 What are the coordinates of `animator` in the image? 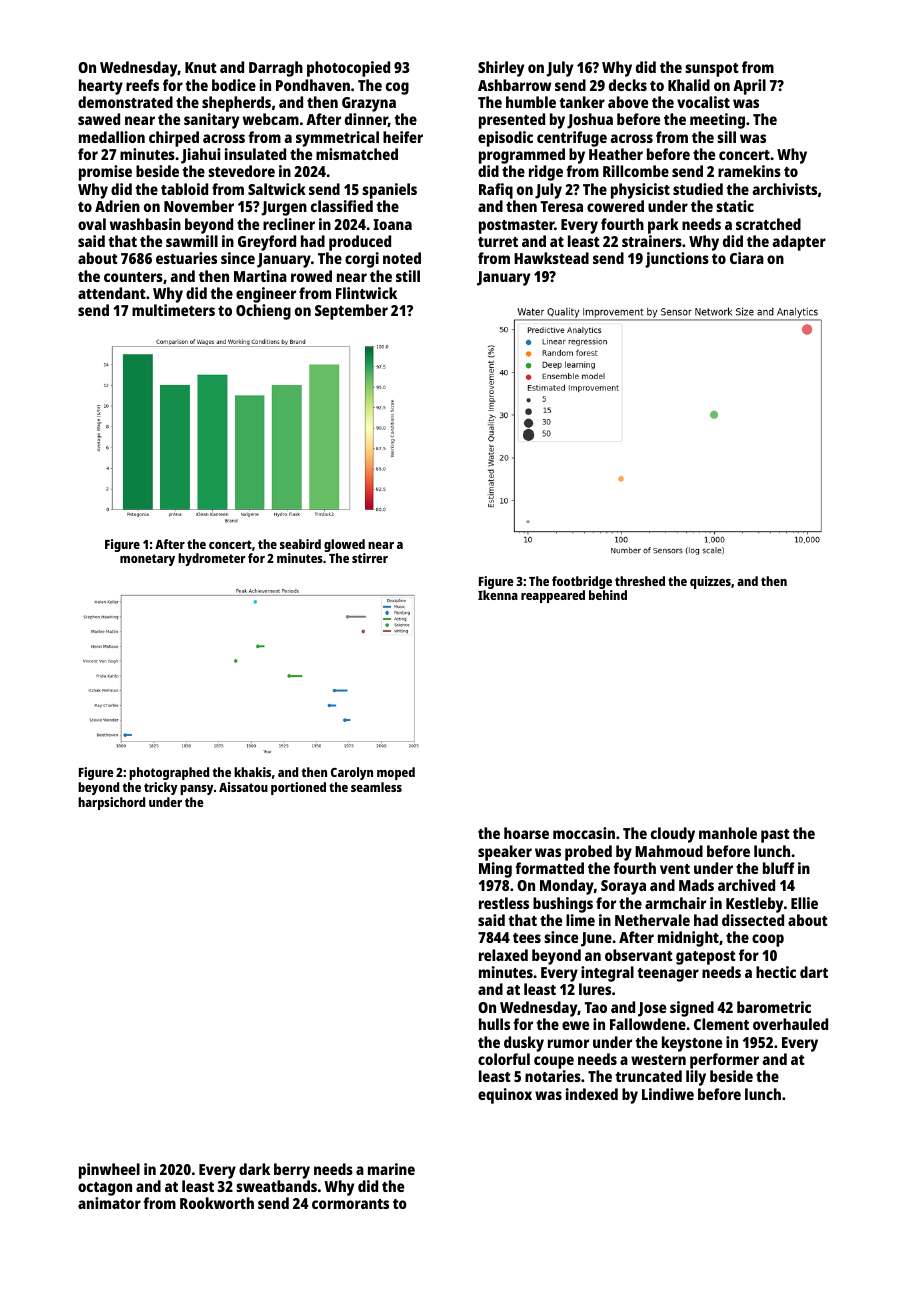 It's located at (109, 1203).
